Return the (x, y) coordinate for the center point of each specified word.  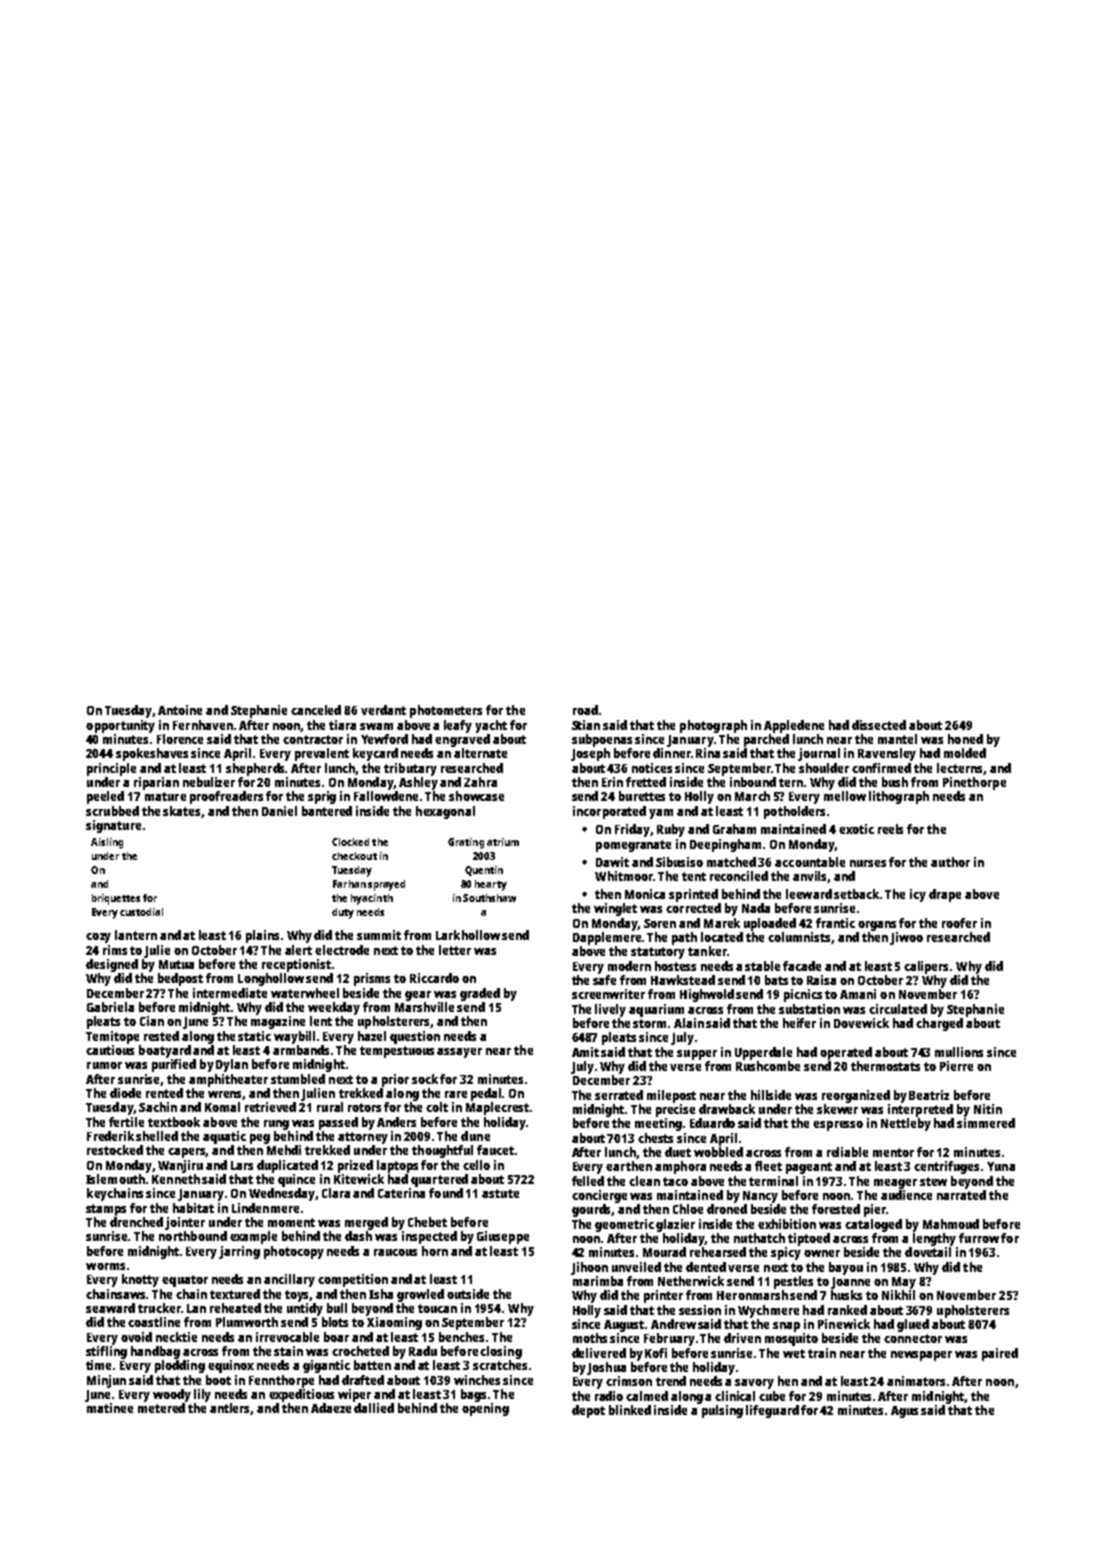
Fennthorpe (281, 1381)
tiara (342, 725)
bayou (846, 1268)
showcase (476, 796)
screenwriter (608, 994)
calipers (926, 967)
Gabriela (110, 1007)
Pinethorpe (974, 783)
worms (105, 1266)
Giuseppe (503, 1237)
